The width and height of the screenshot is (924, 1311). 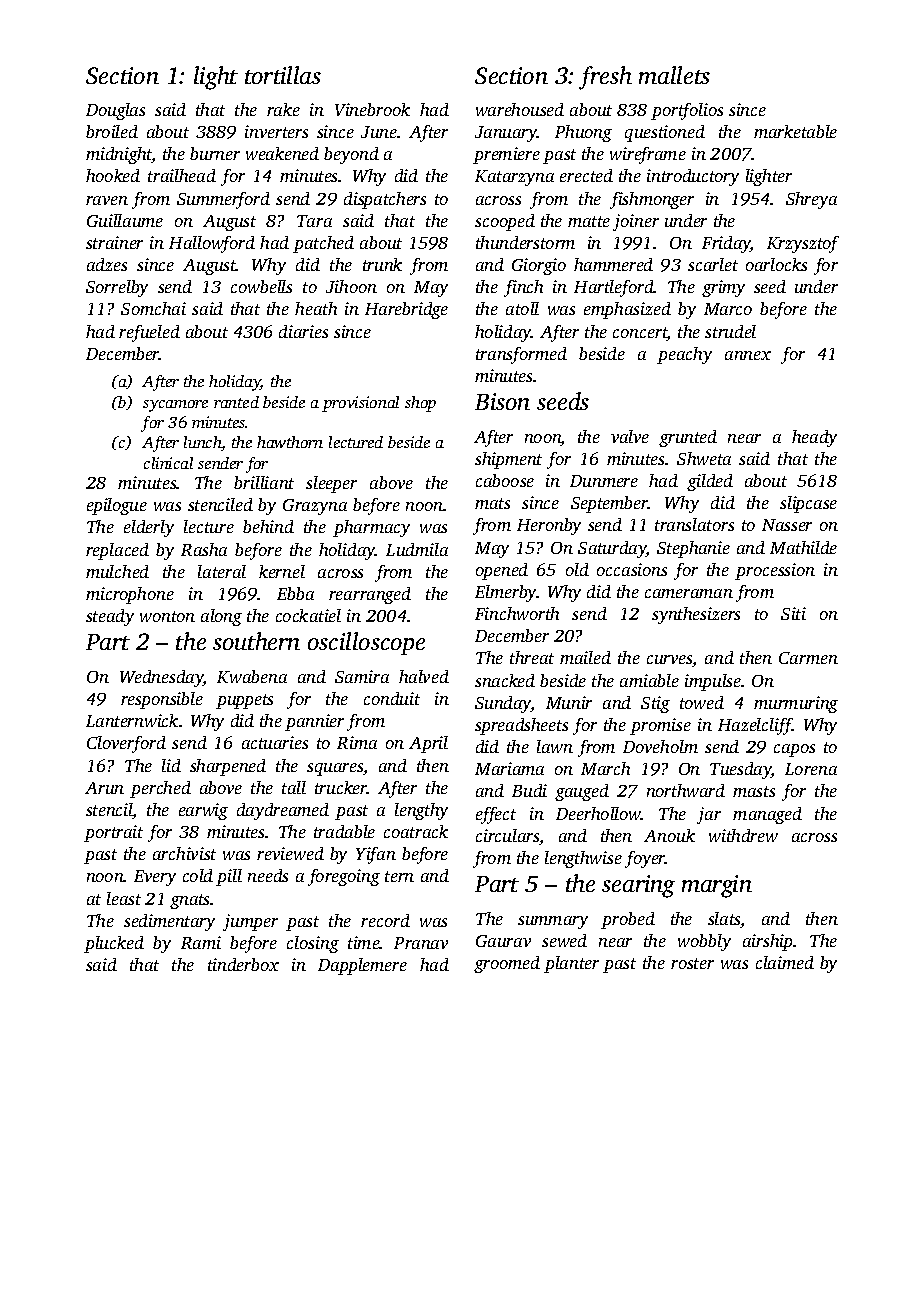 I want to click on mulched, so click(x=117, y=571).
